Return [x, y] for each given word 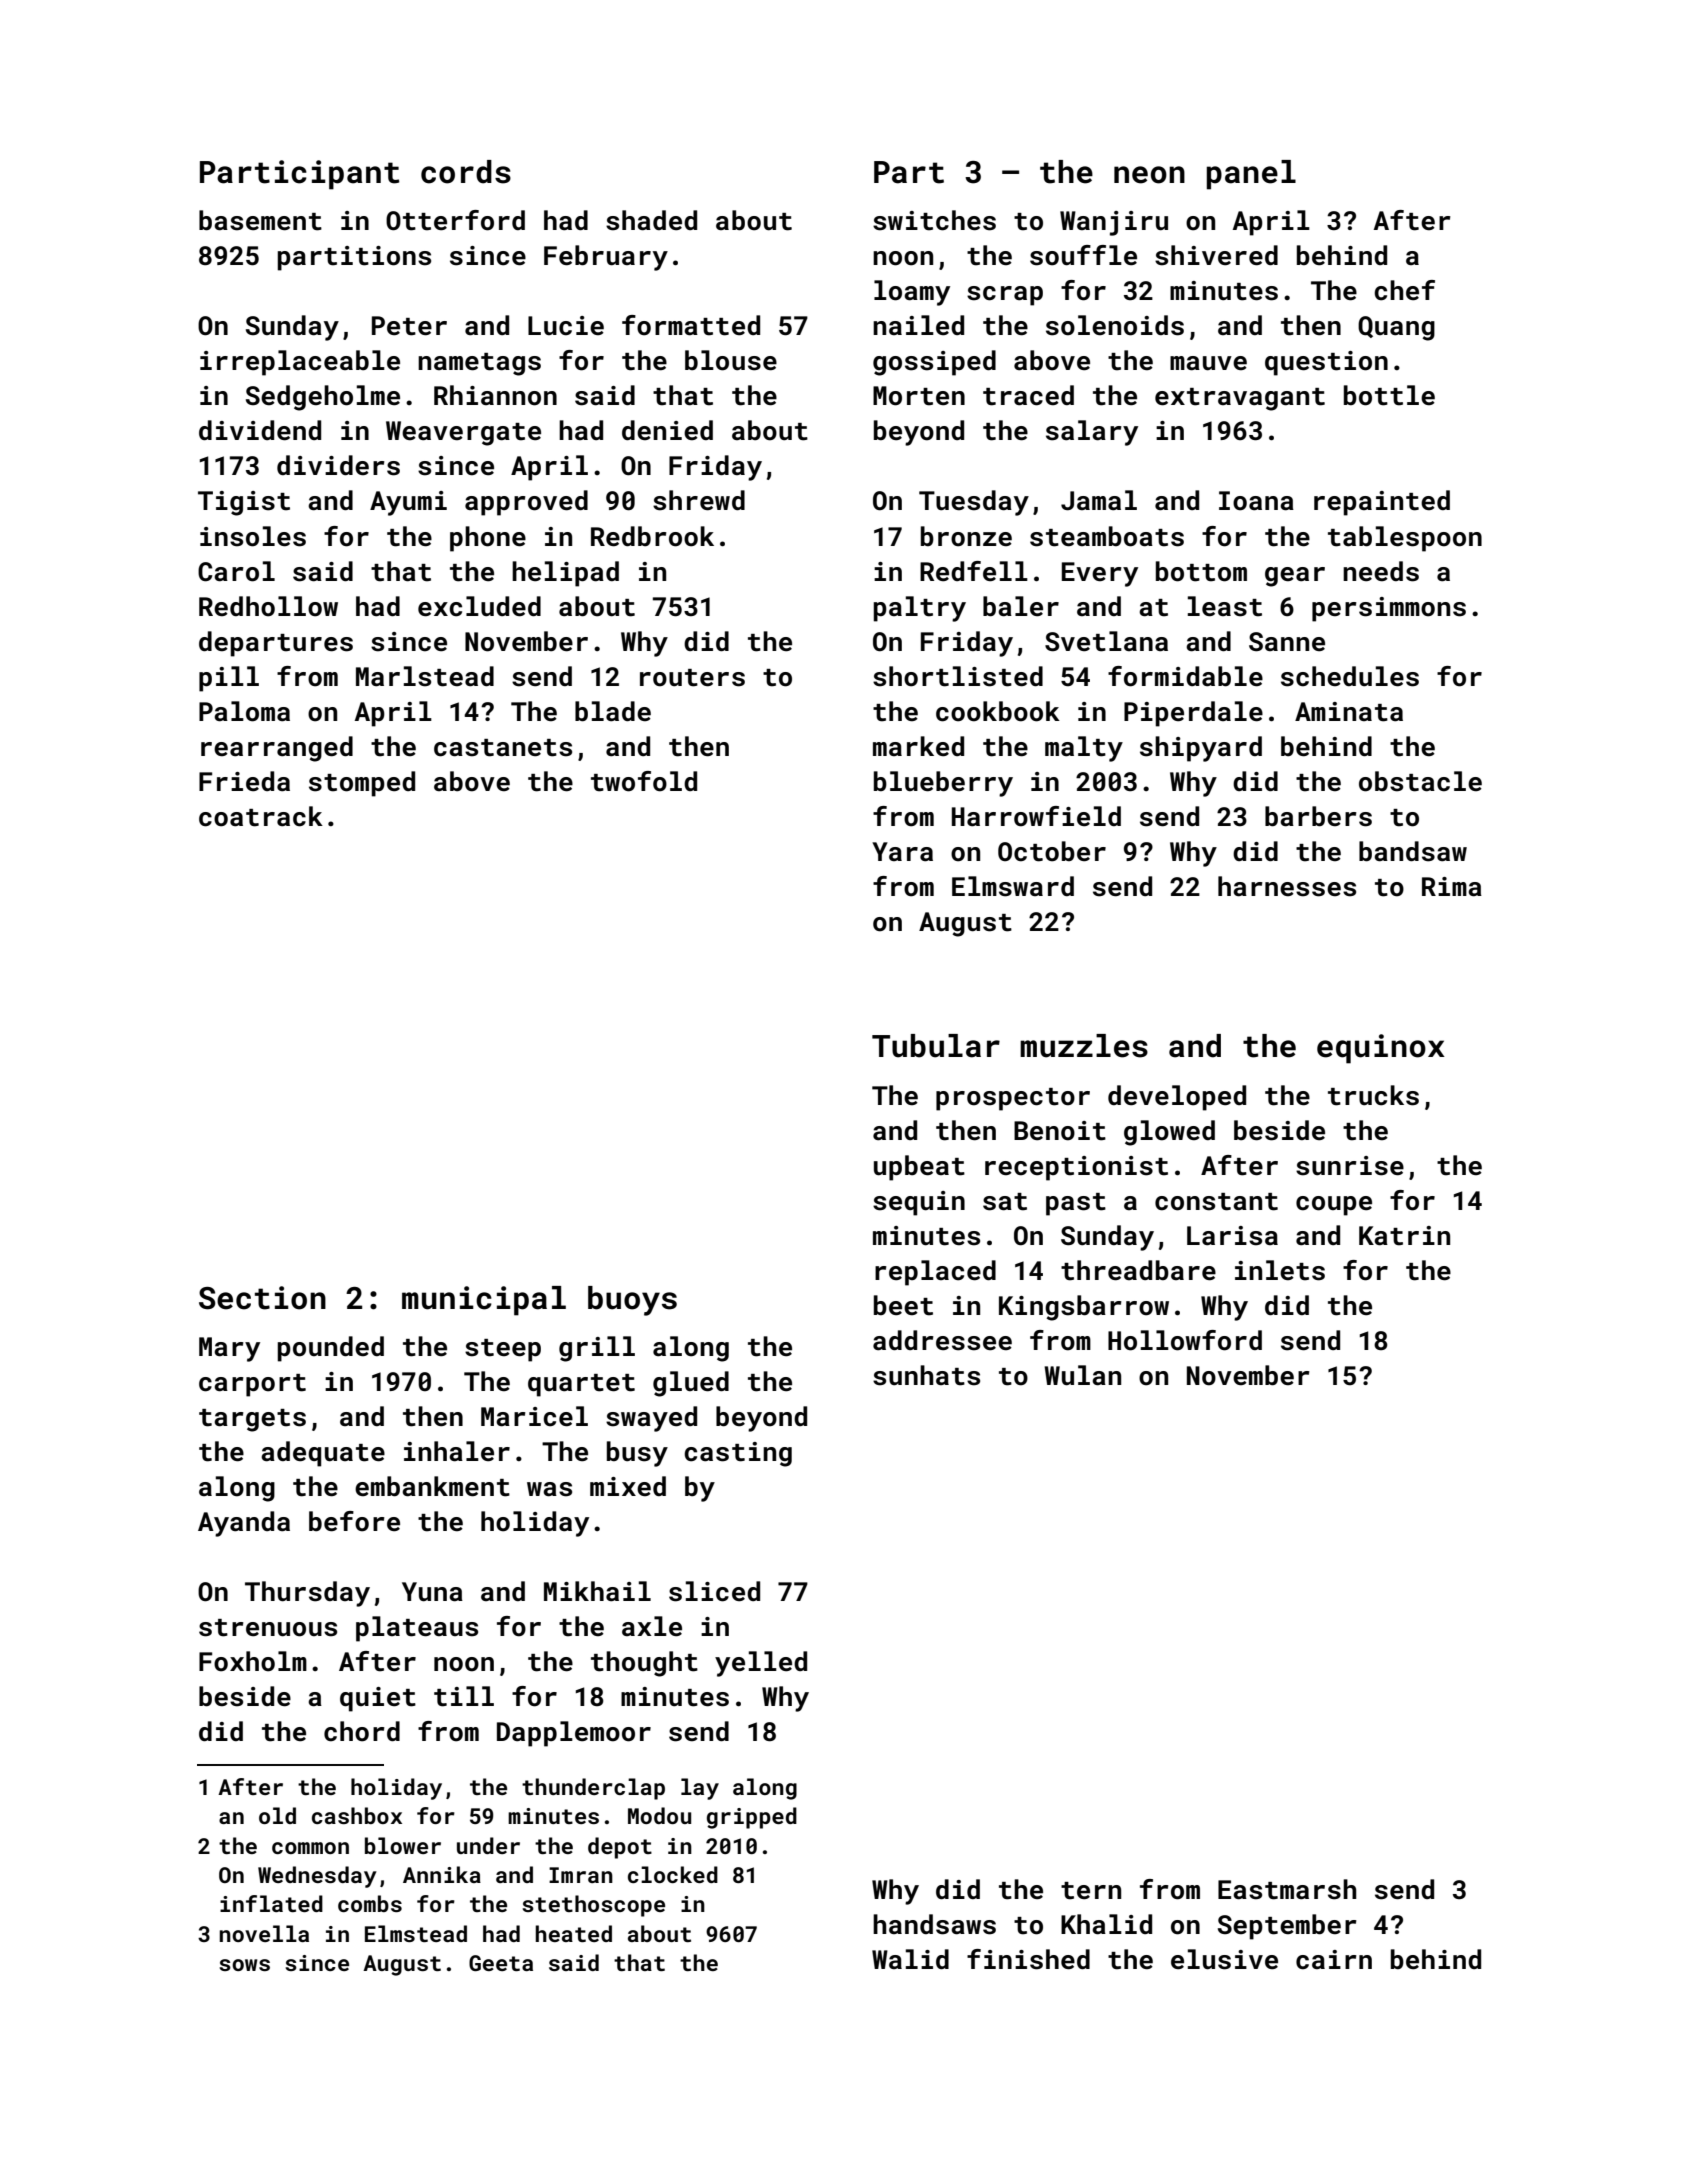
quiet [378, 1699]
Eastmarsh [1287, 1889]
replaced [935, 1273]
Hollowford [1185, 1340]
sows [244, 1965]
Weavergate [463, 433]
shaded [651, 220]
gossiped [934, 363]
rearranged [277, 749]
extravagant [1240, 399]
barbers [1318, 816]
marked [918, 746]
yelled [761, 1664]
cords [466, 172]
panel [1251, 175]
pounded [330, 1349]
